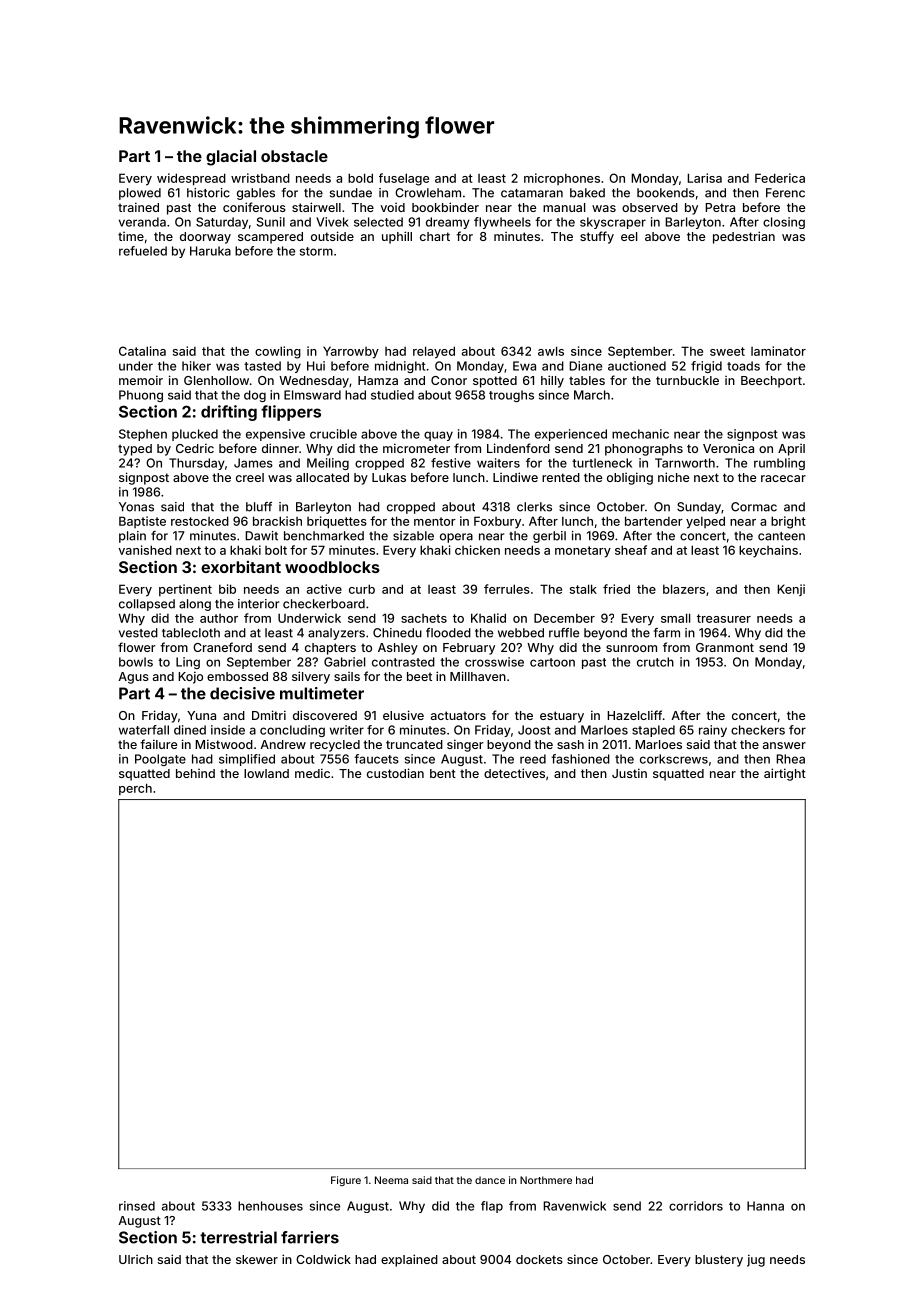 The height and width of the page is (1308, 924). I want to click on fried, so click(616, 589).
